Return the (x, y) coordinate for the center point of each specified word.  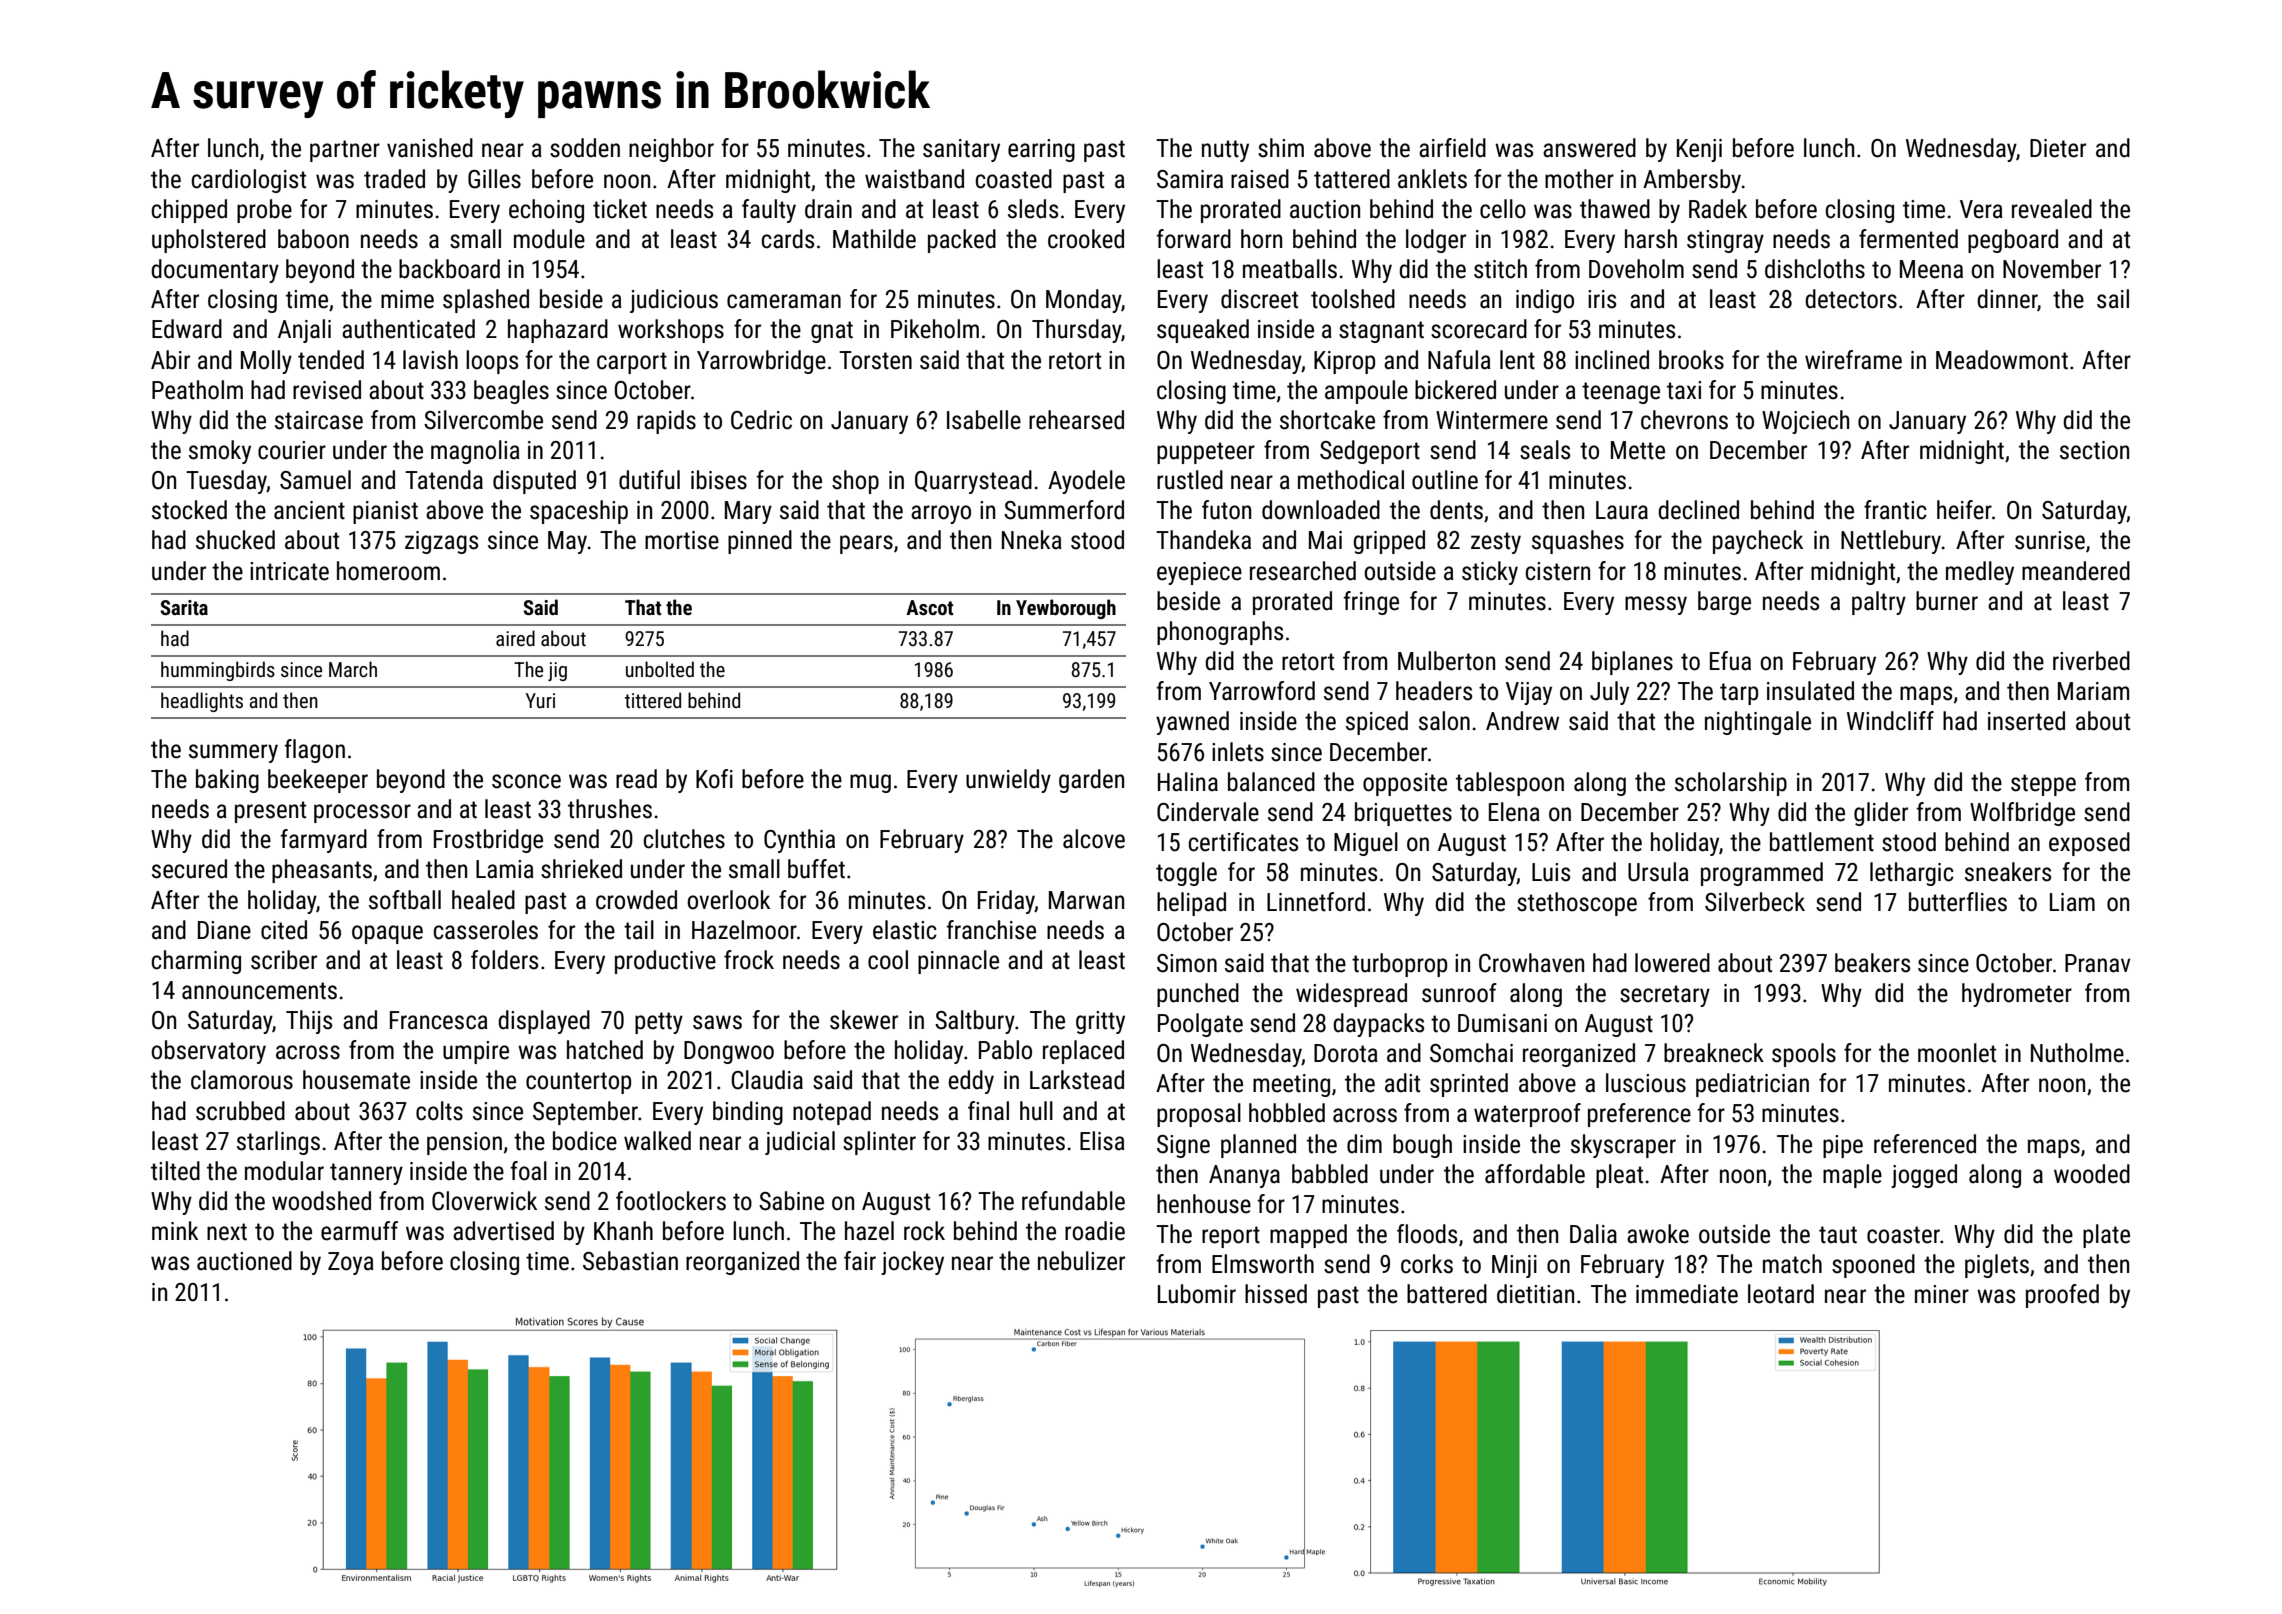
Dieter (2058, 148)
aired (515, 638)
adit (1402, 1083)
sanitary (961, 150)
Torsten (875, 360)
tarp (1739, 694)
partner (345, 151)
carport (632, 363)
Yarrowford (1262, 691)
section (2094, 450)
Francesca (439, 1020)
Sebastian (630, 1261)
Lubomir (1197, 1294)
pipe (1843, 1146)
